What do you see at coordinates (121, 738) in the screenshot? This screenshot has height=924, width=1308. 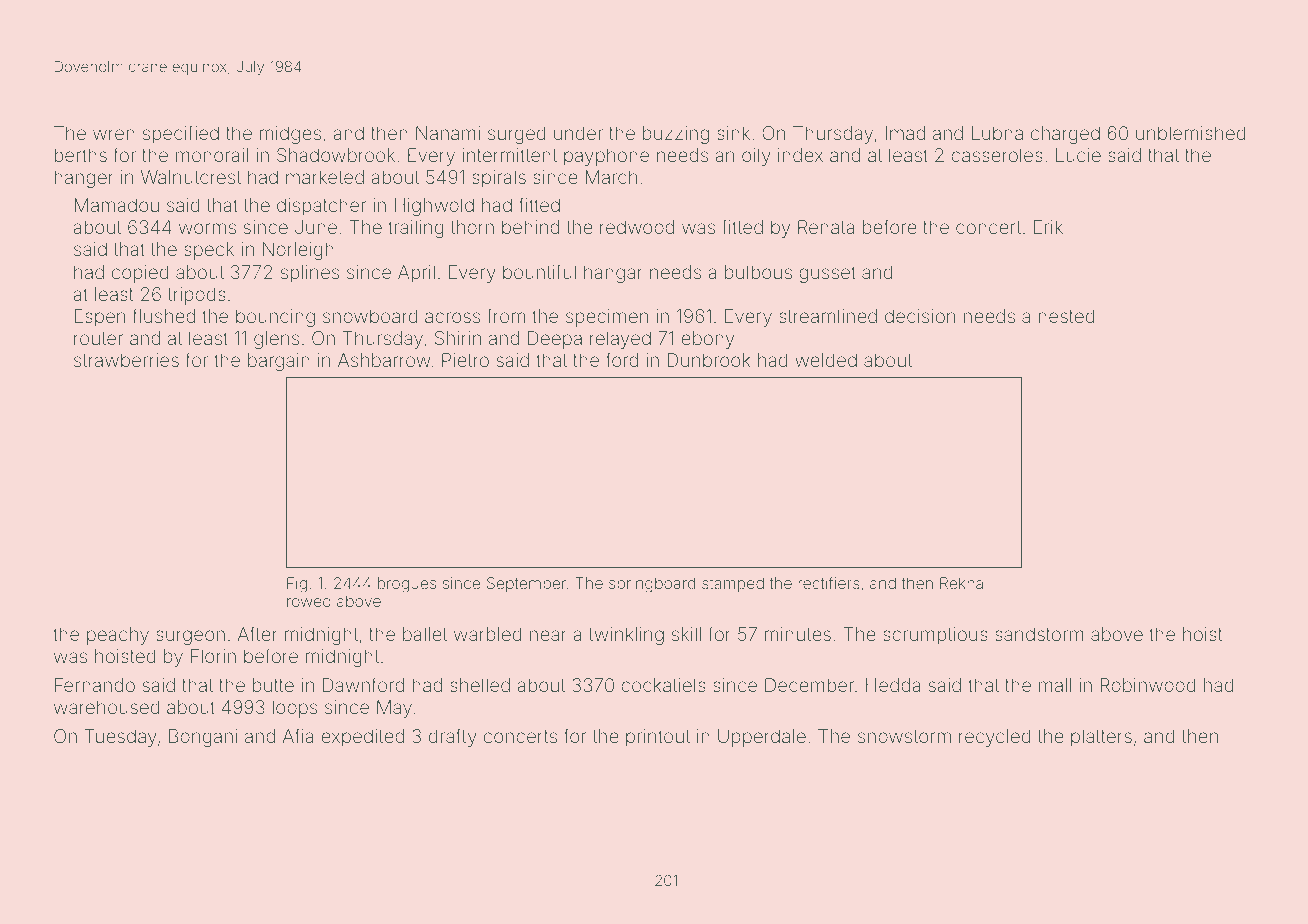 I see `Tuesday` at bounding box center [121, 738].
